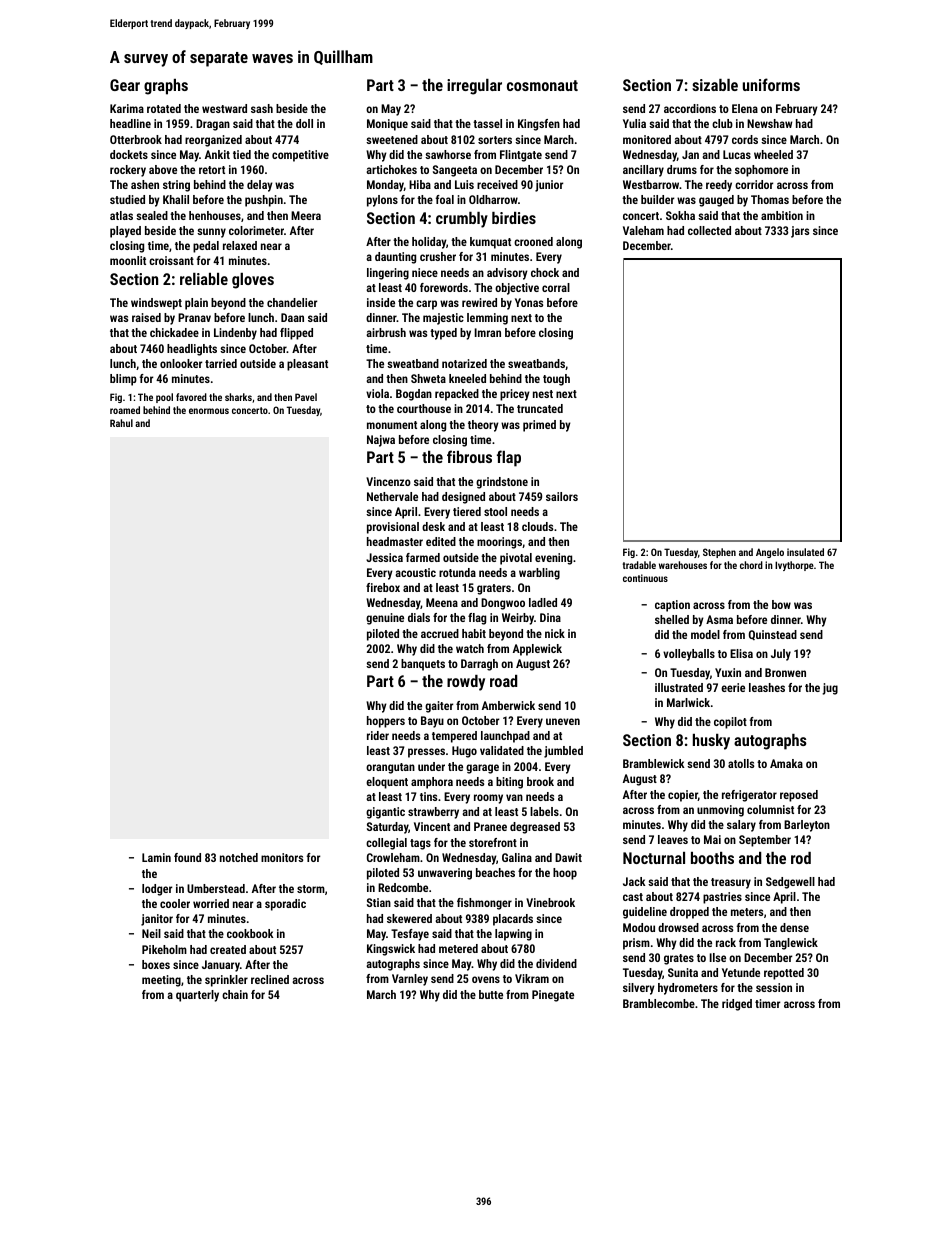  Describe the element at coordinates (181, 363) in the page. I see `onlooker` at that location.
